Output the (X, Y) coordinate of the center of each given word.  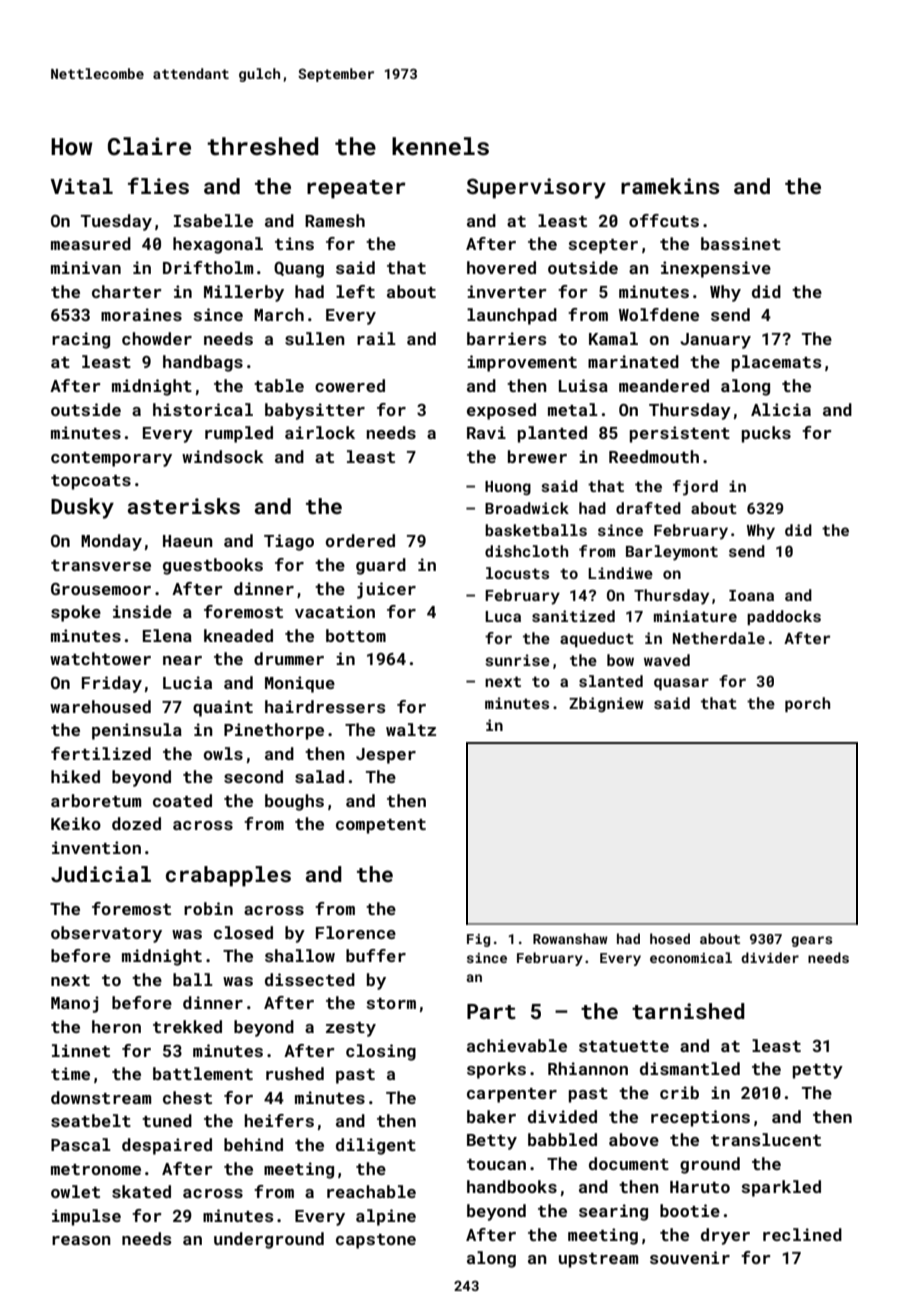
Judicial (101, 874)
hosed (670, 938)
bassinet (741, 243)
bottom (356, 635)
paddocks (784, 617)
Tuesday (116, 222)
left (355, 291)
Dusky (82, 508)
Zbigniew (606, 704)
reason (81, 1240)
